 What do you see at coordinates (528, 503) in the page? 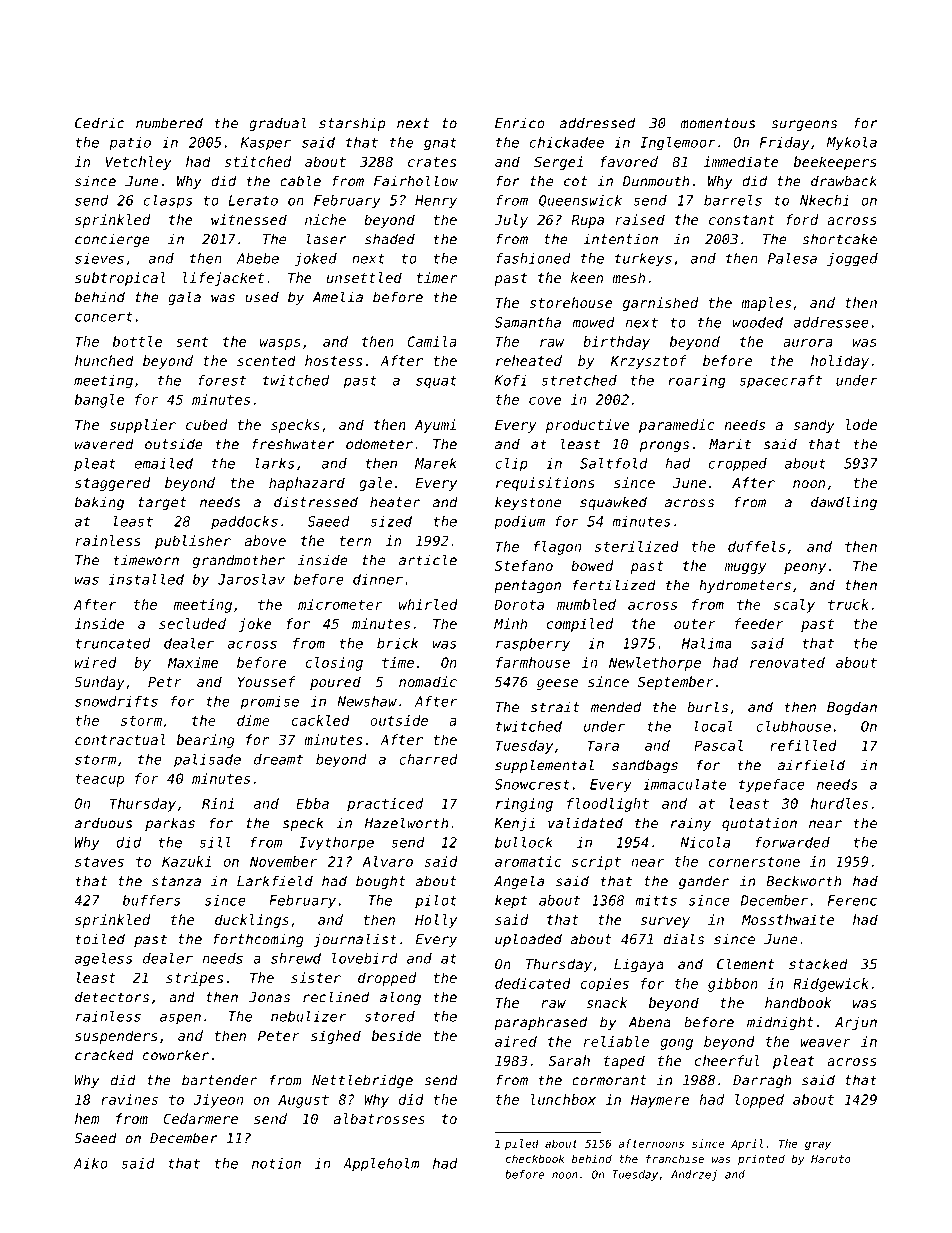
I see `keystone` at bounding box center [528, 503].
